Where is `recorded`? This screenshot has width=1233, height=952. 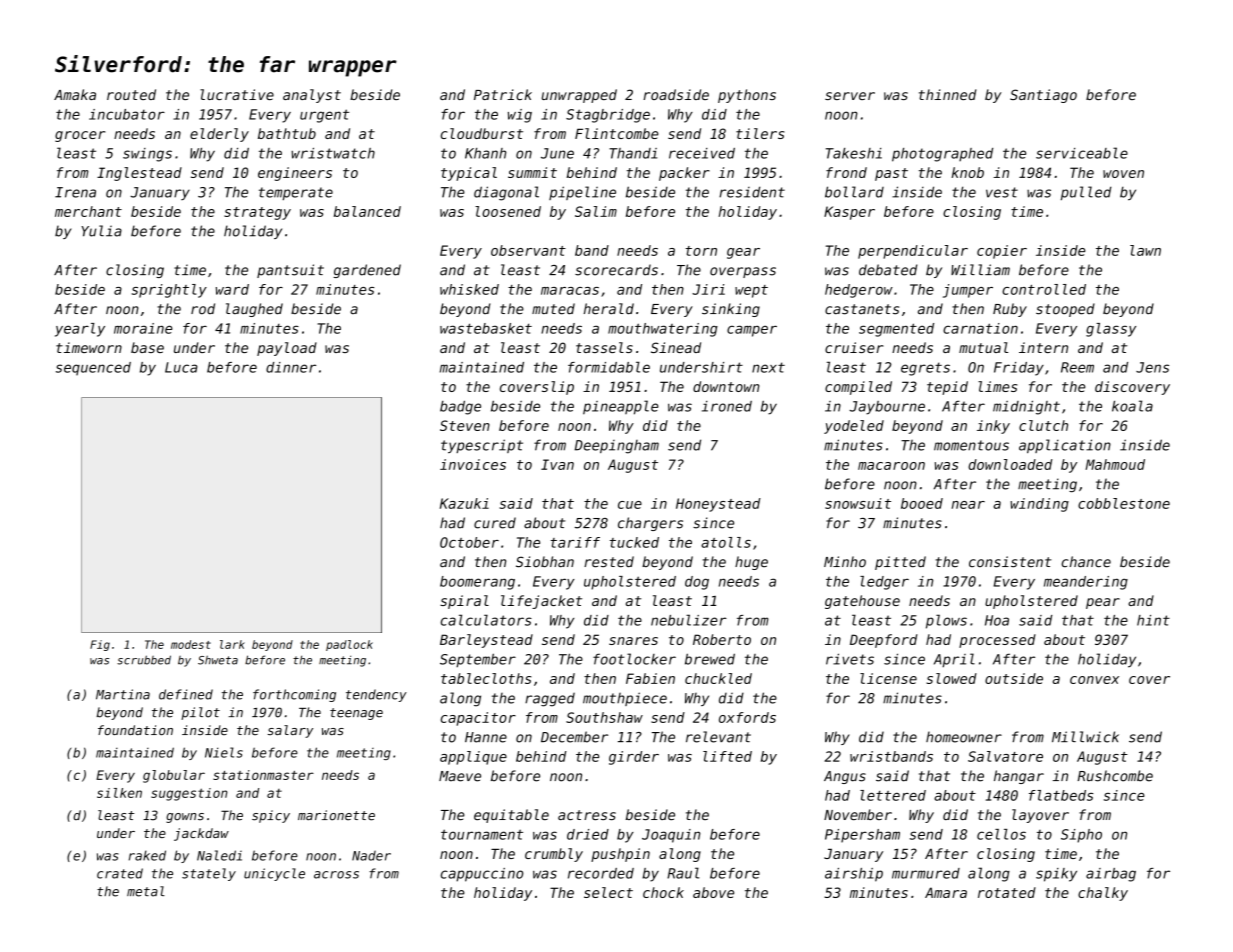 recorded is located at coordinates (601, 873).
